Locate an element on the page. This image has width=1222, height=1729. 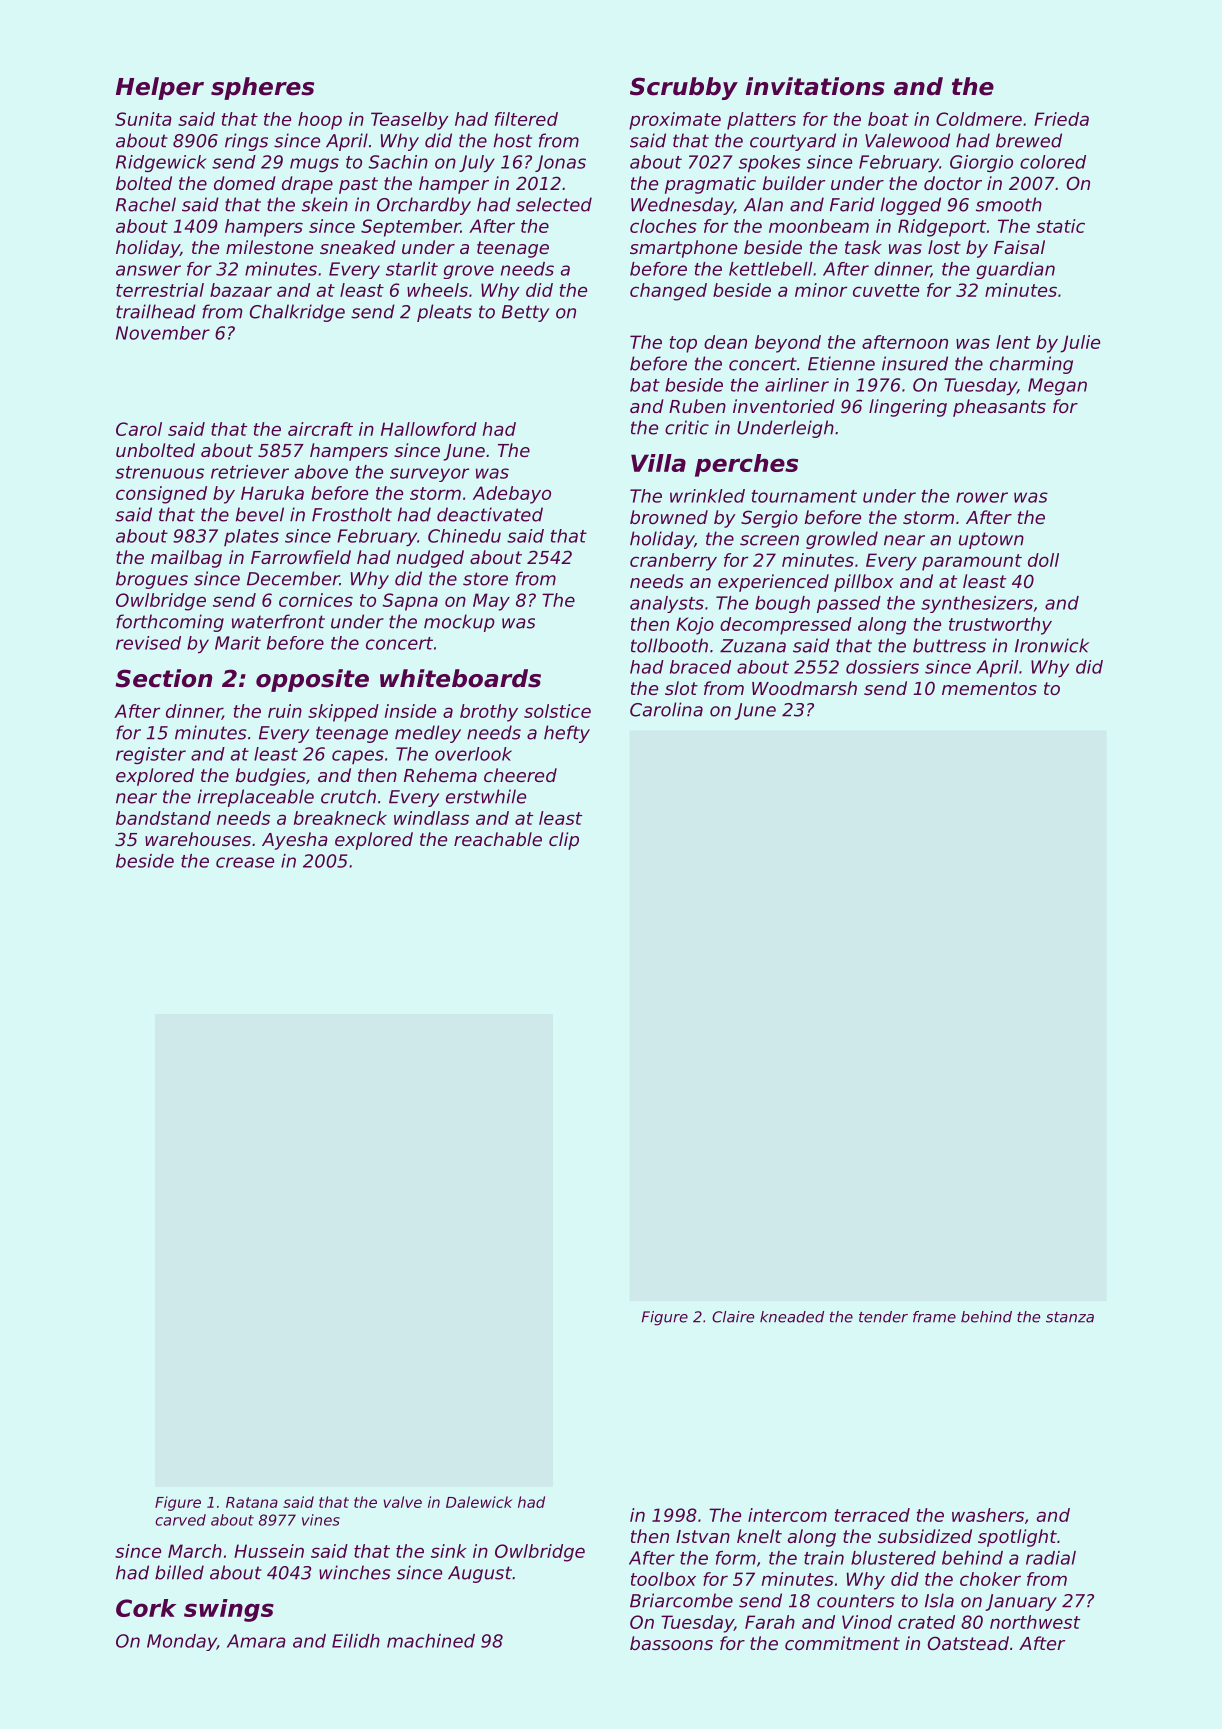
Jonas is located at coordinates (560, 163).
